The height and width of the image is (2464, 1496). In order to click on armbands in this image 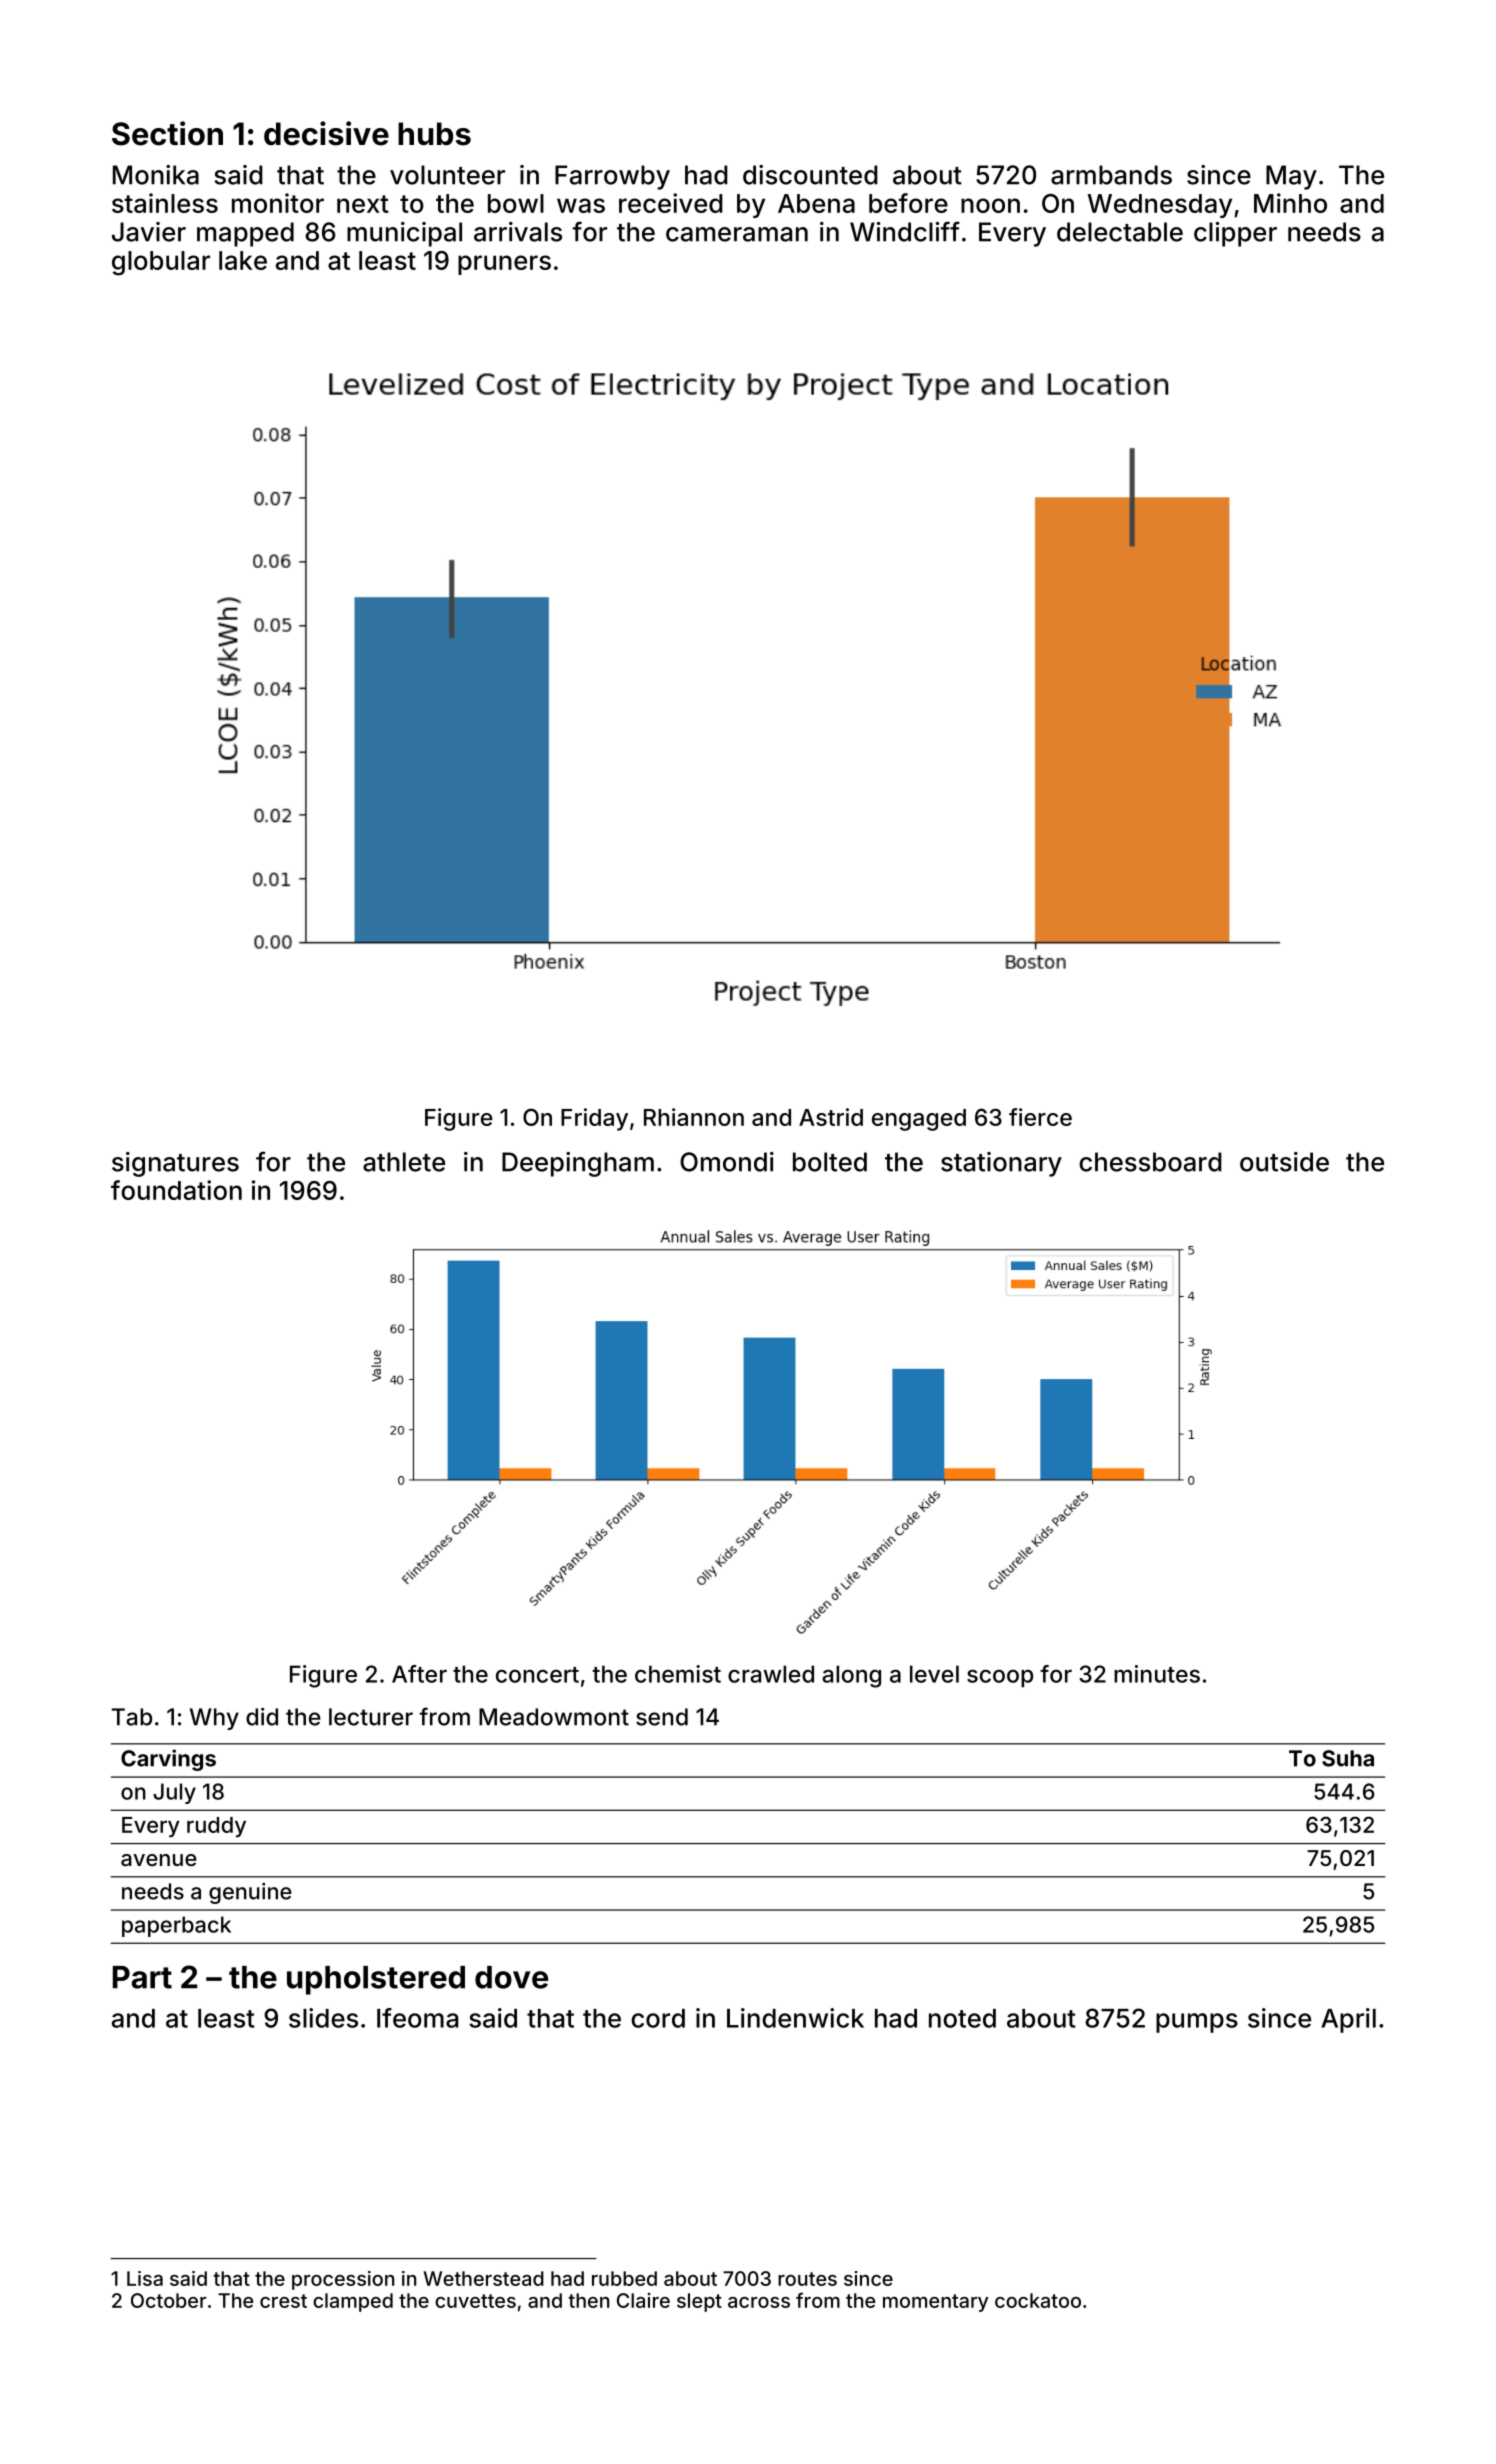, I will do `click(1111, 175)`.
